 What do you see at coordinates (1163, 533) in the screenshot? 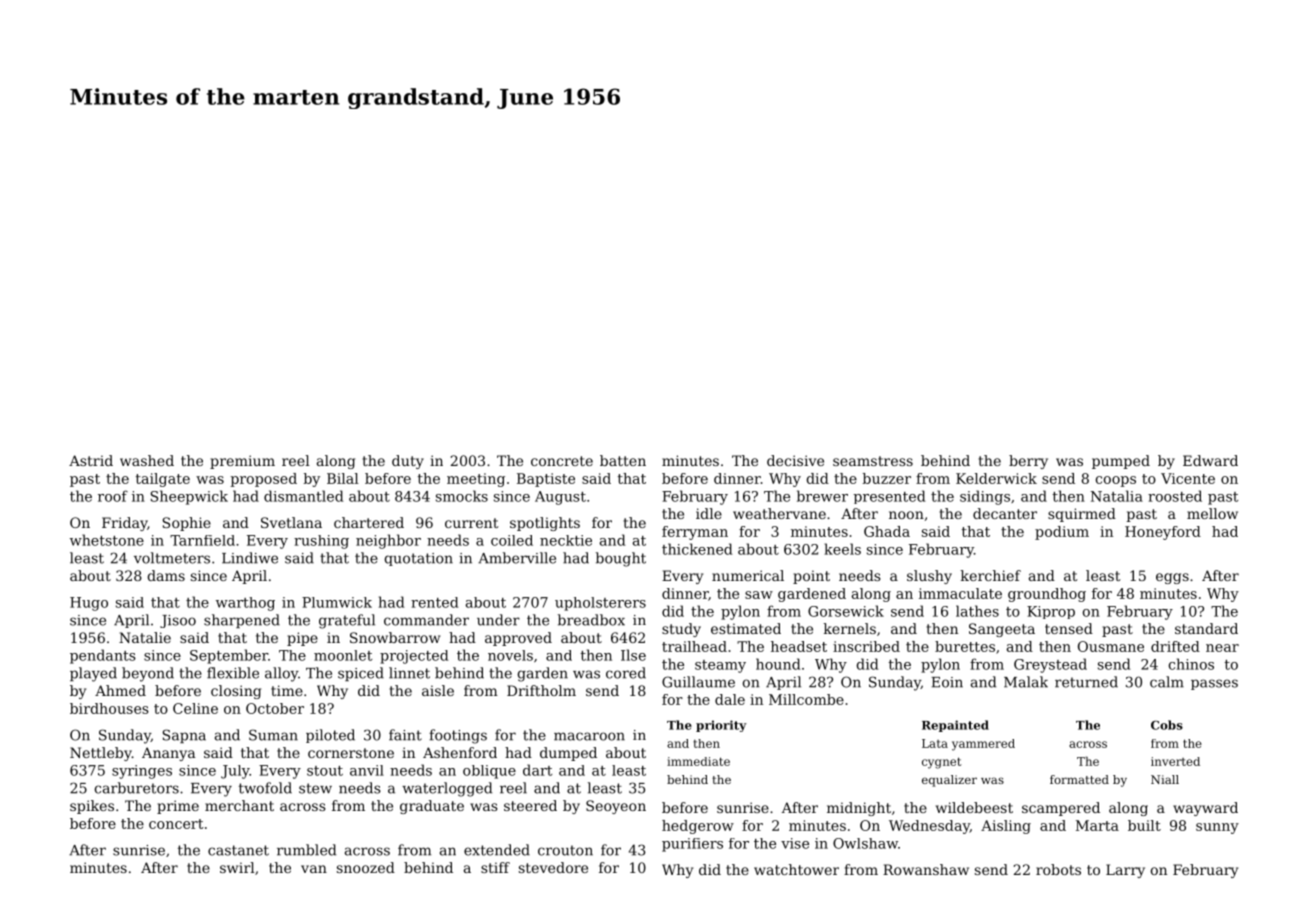
I see `Honeyford` at bounding box center [1163, 533].
